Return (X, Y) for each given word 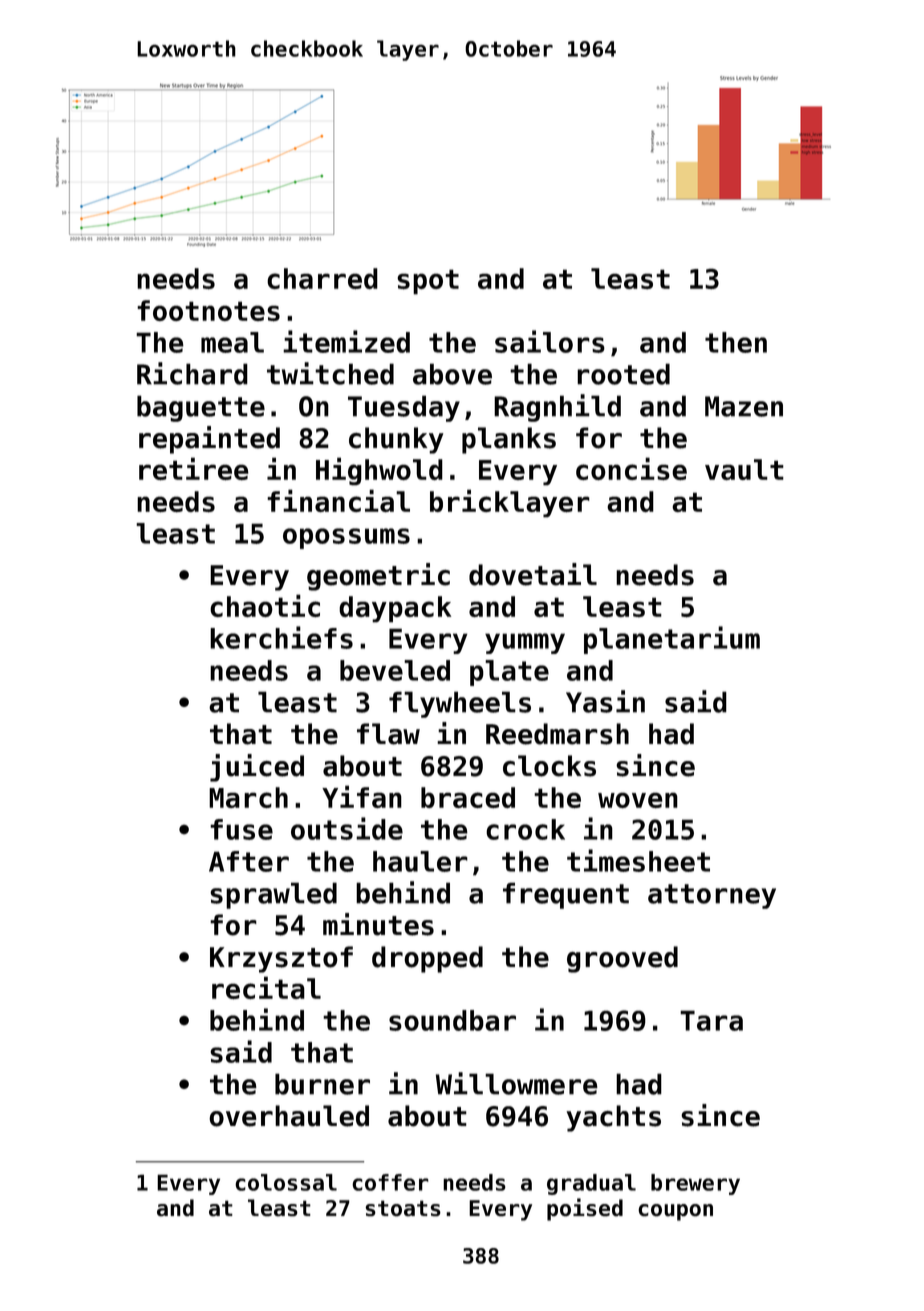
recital (266, 987)
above (452, 374)
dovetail (533, 574)
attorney (712, 896)
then (736, 342)
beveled (395, 670)
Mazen (744, 406)
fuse (241, 829)
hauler (420, 861)
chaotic (265, 605)
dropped (427, 959)
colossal (286, 1182)
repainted (209, 440)
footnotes (208, 311)
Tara (711, 1020)
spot (428, 282)
